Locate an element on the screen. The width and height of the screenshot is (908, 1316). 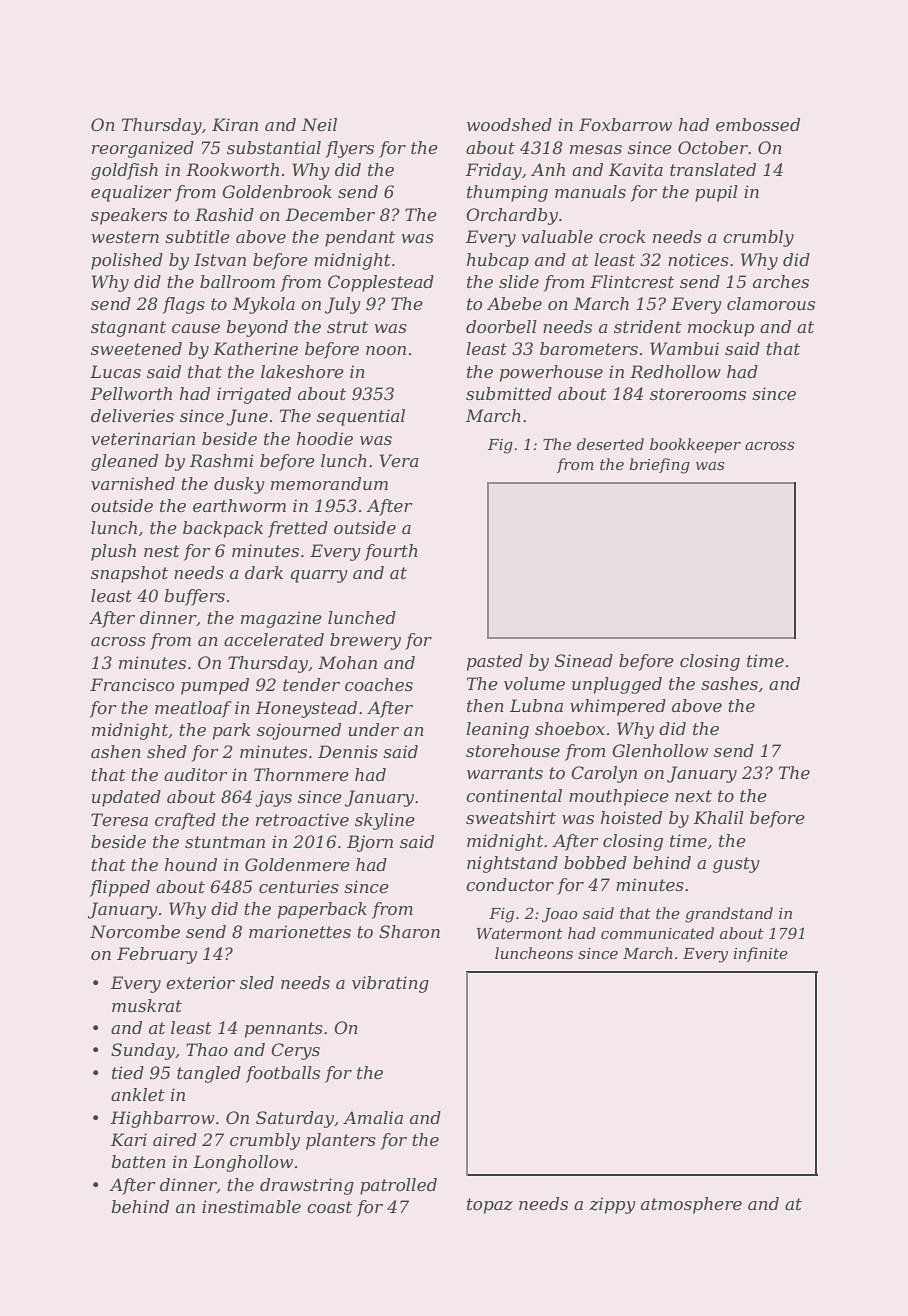
quarry is located at coordinates (319, 576).
